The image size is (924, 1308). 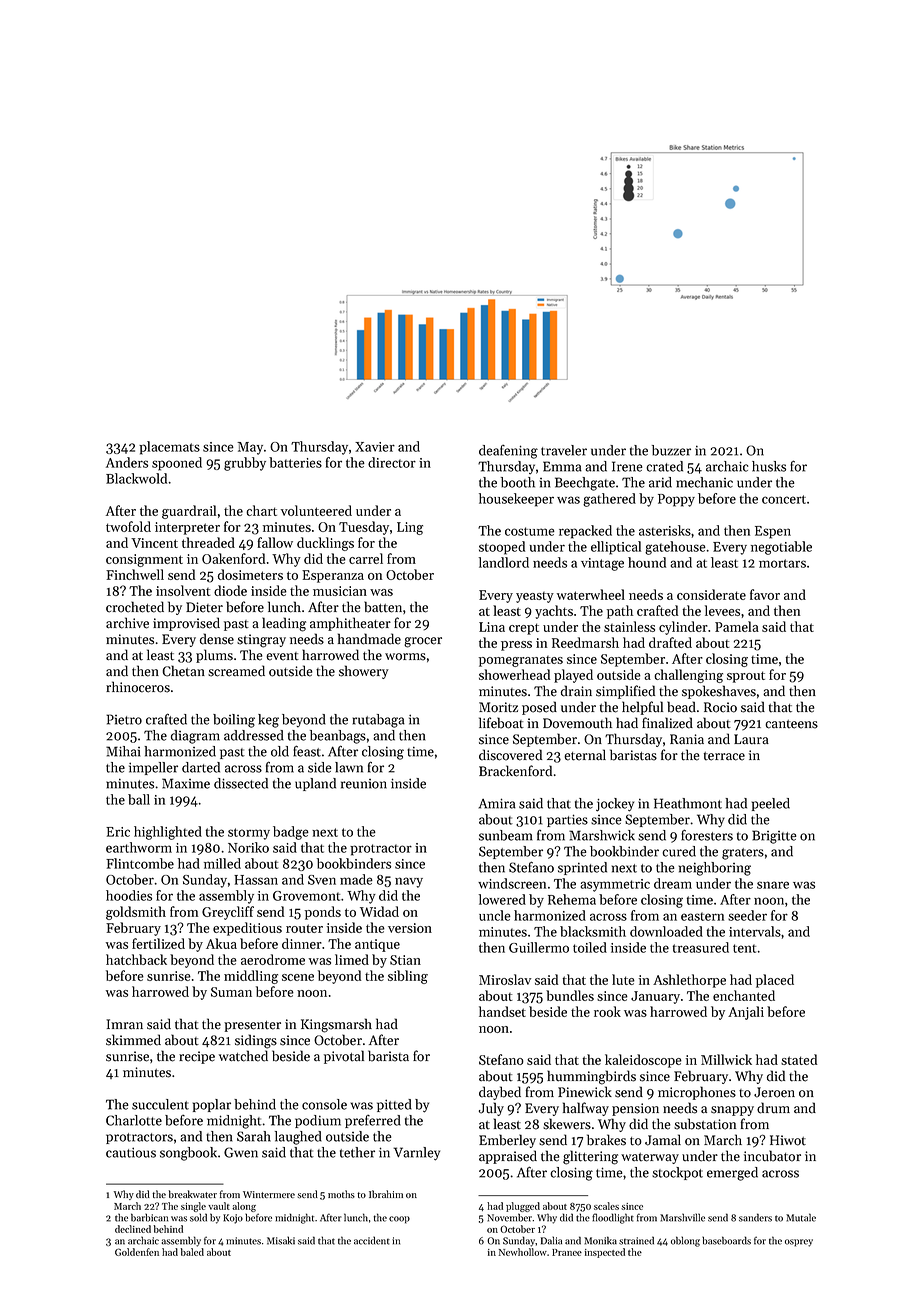 I want to click on Marshville, so click(x=682, y=1217).
